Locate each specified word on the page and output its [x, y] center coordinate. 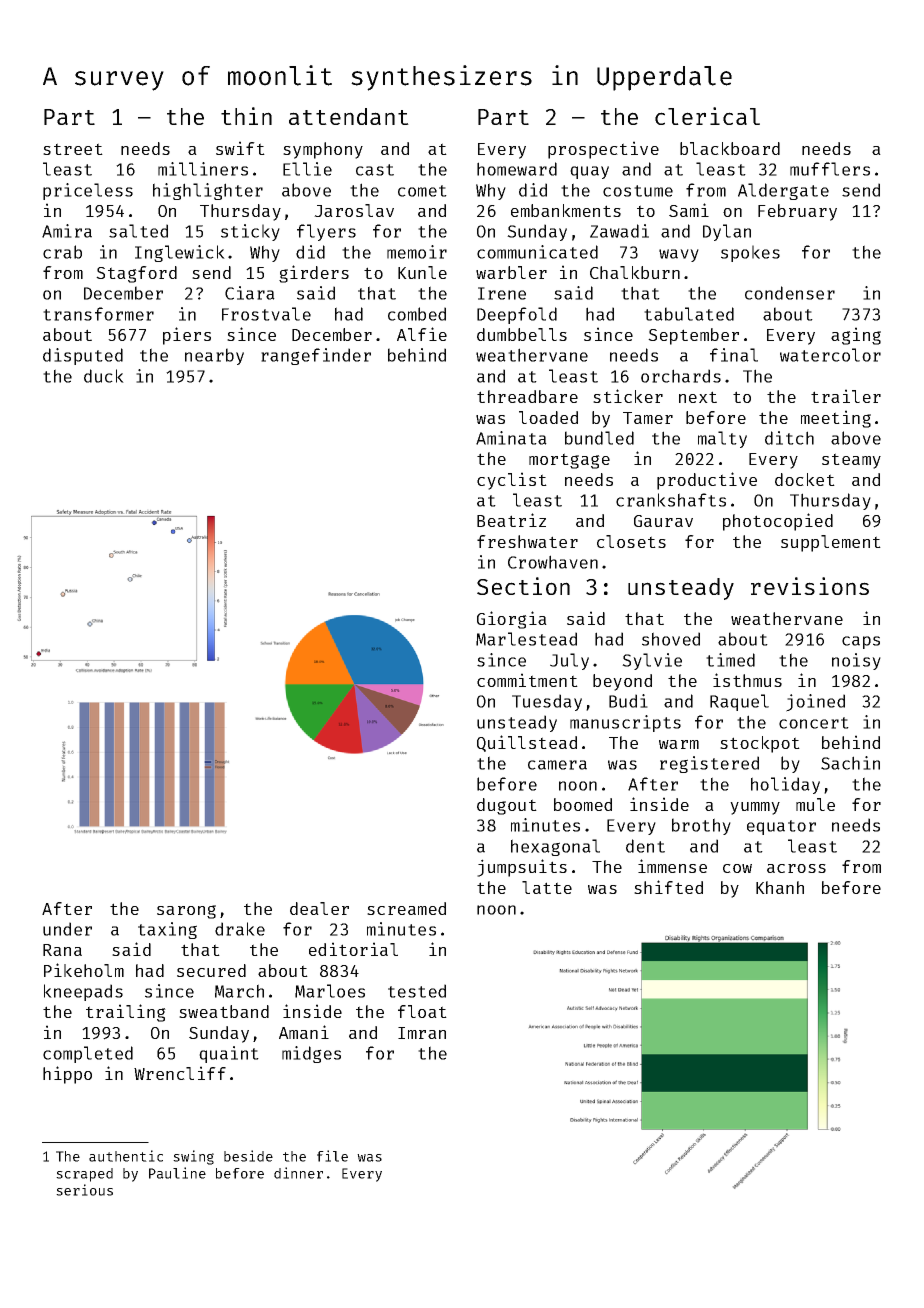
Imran [422, 1033]
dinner [298, 1173]
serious [84, 1190]
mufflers [830, 169]
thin [246, 116]
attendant [349, 116]
